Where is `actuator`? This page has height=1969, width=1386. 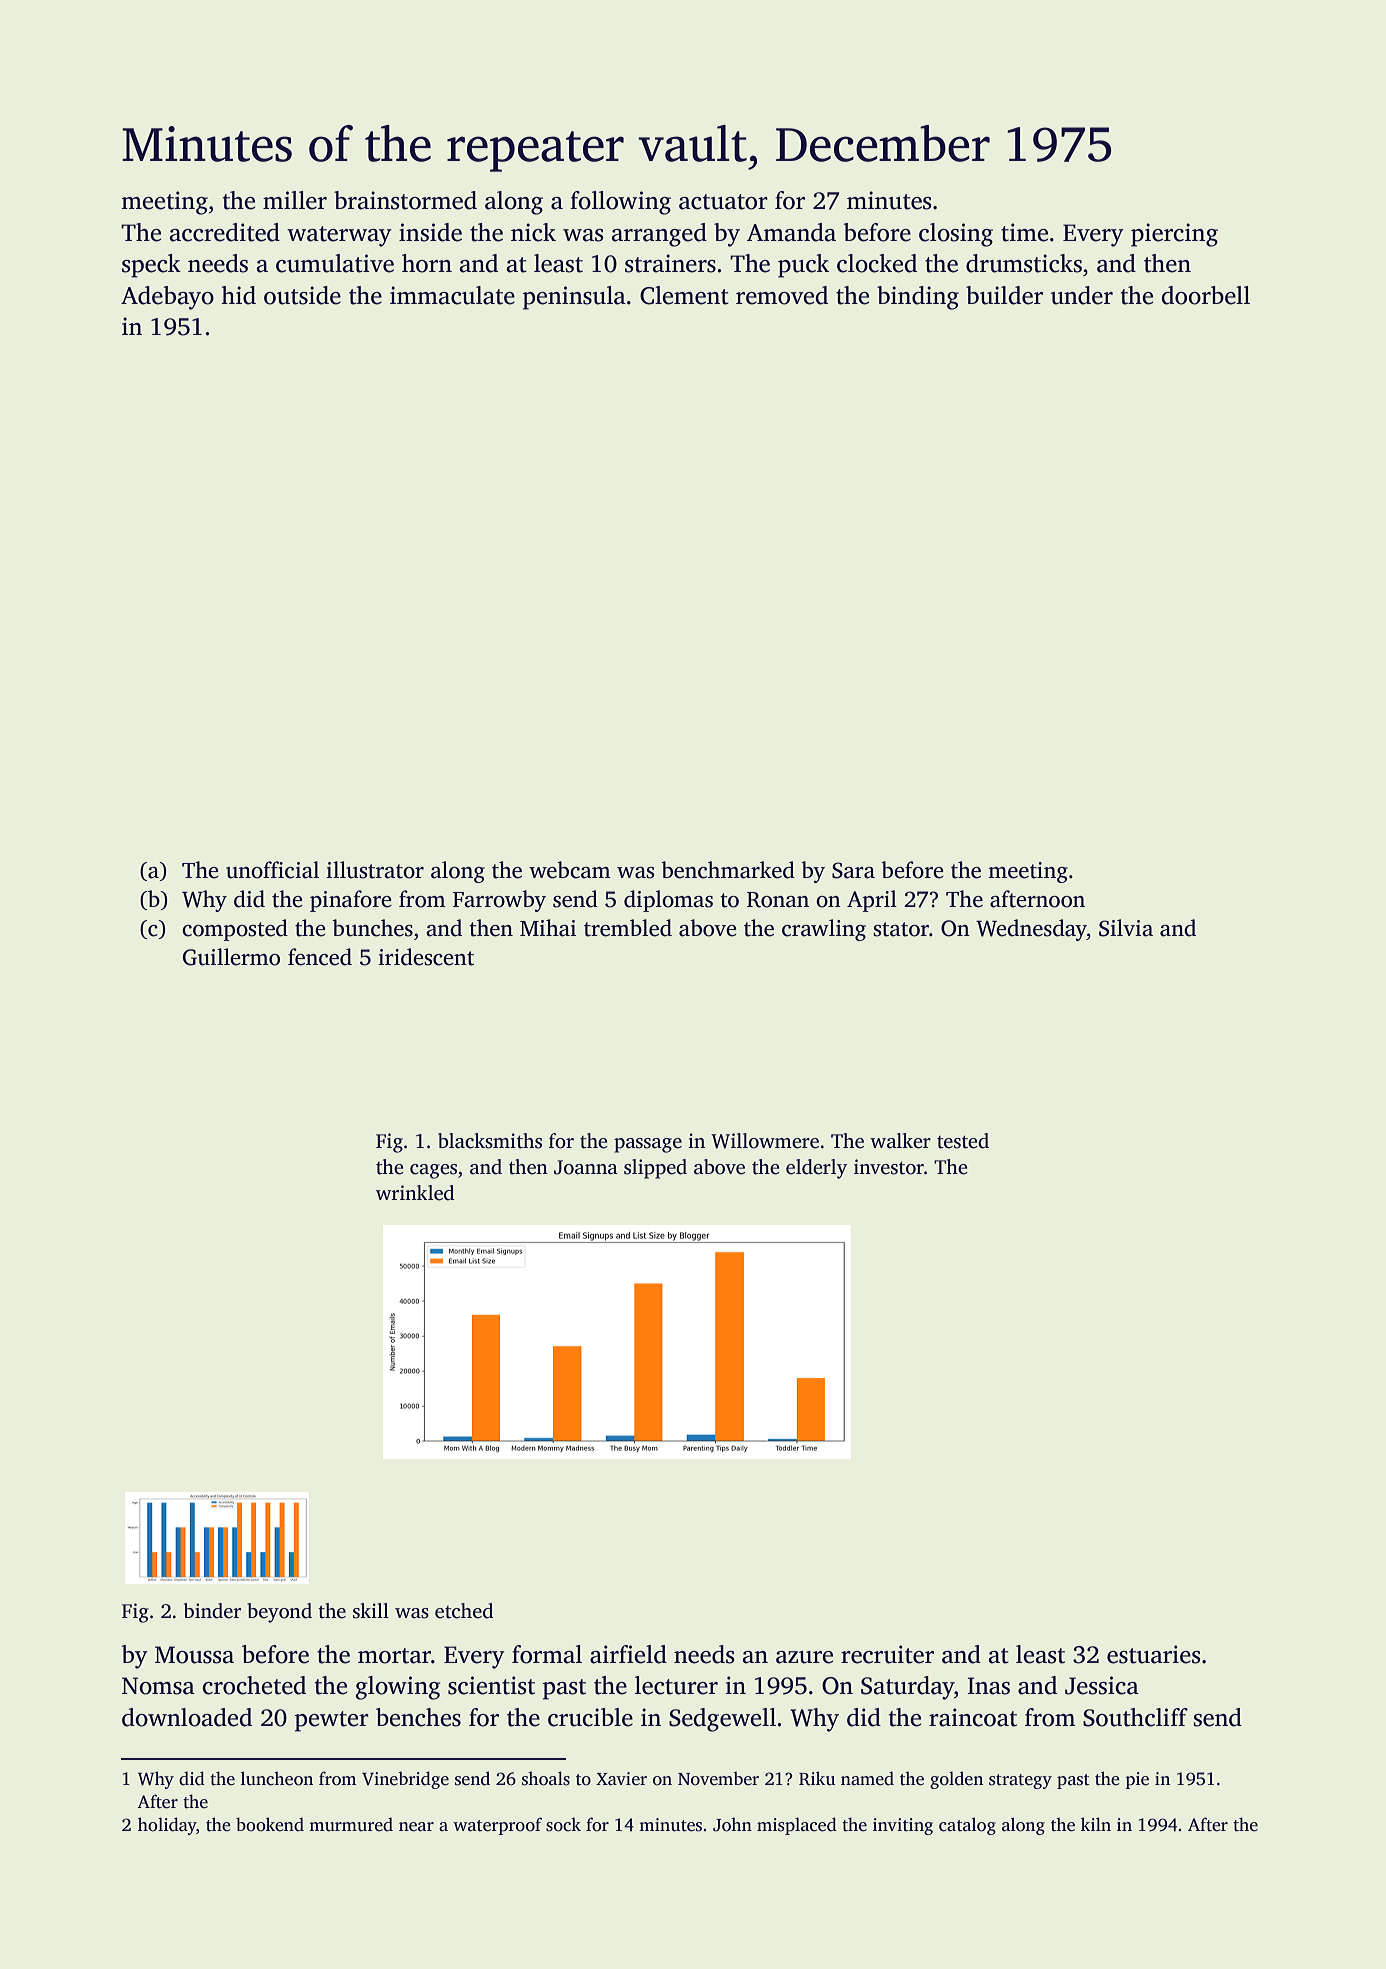
actuator is located at coordinates (723, 202).
